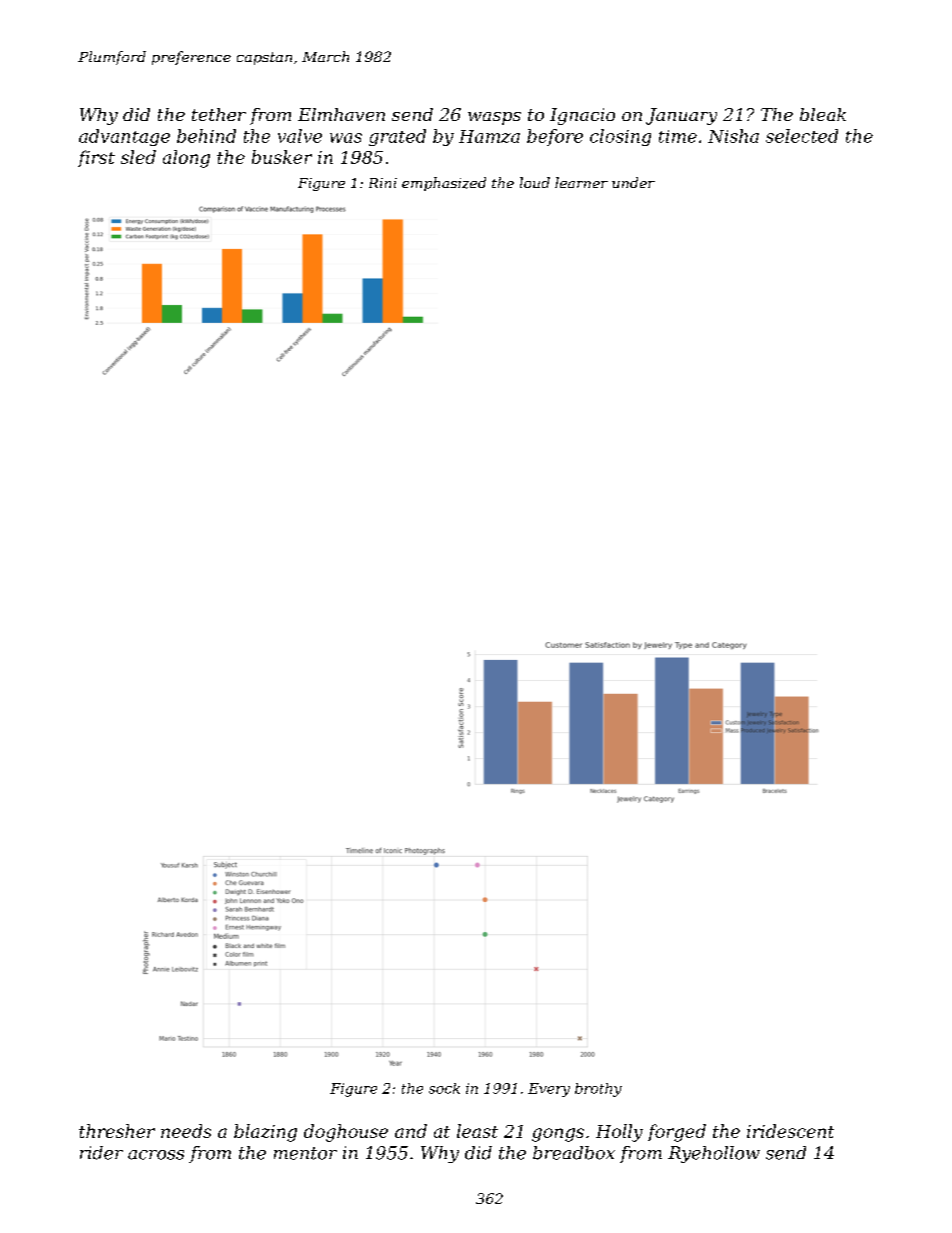  Describe the element at coordinates (219, 114) in the screenshot. I see `tether` at that location.
